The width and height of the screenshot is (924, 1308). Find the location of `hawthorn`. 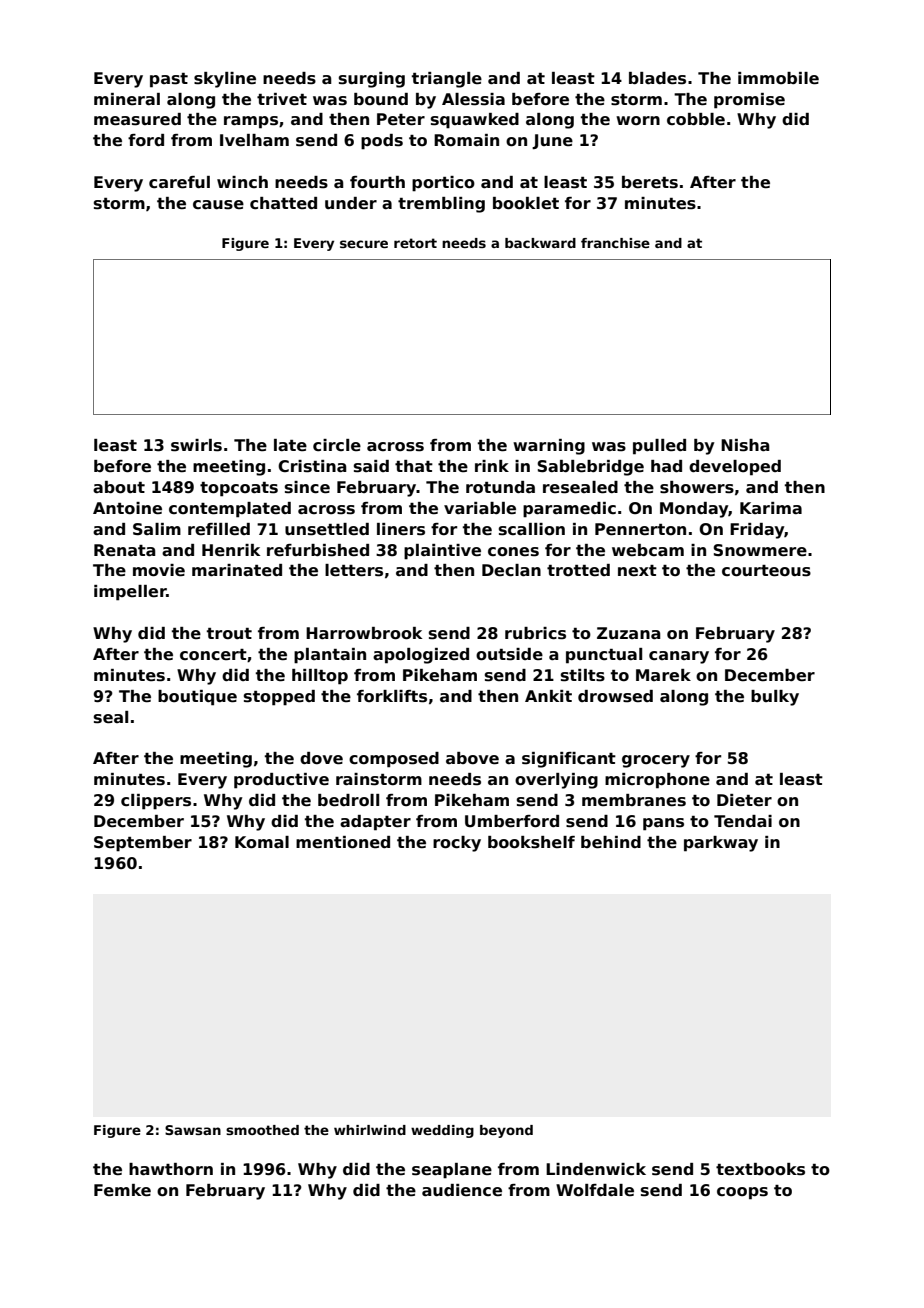

hawthorn is located at coordinates (171, 1169).
